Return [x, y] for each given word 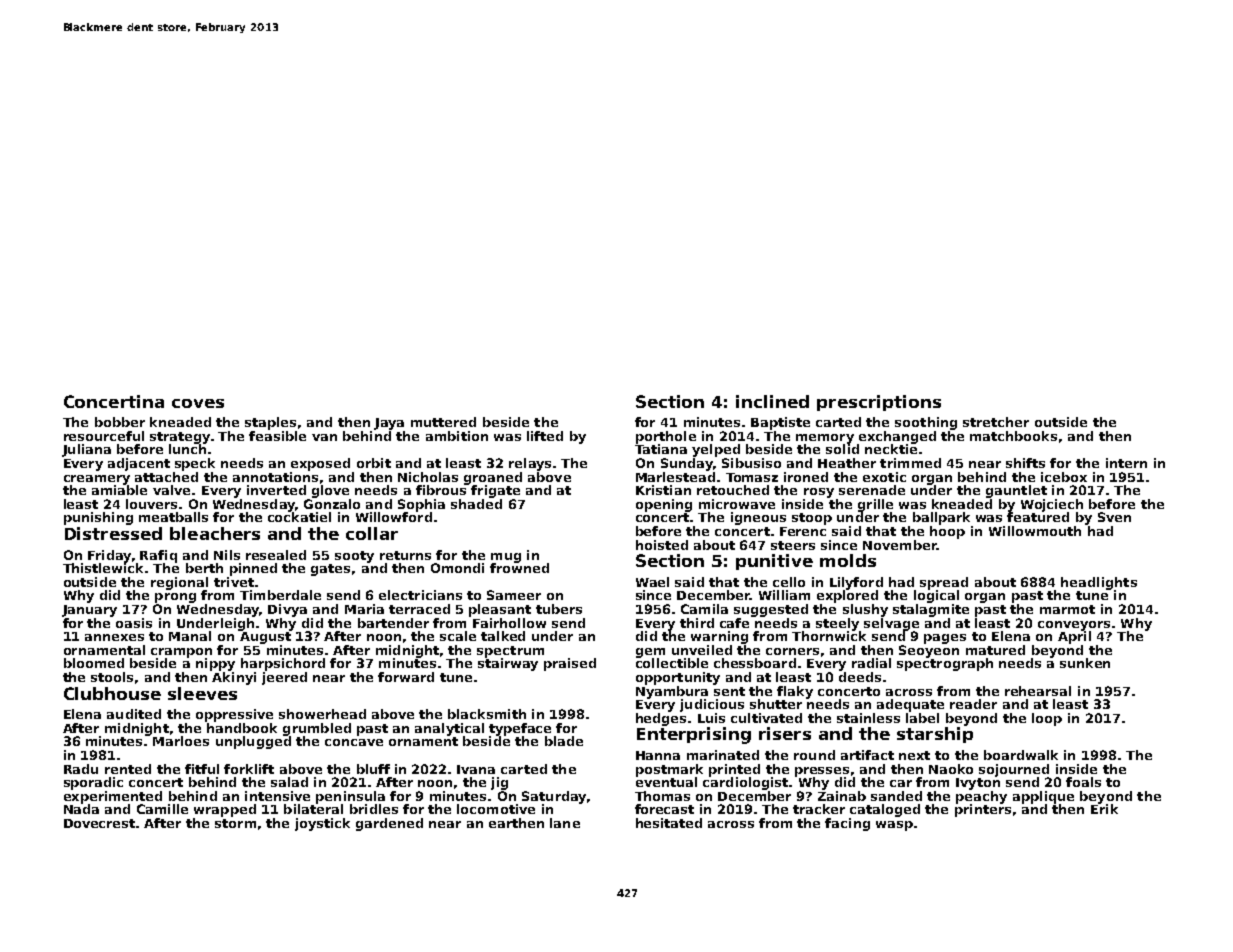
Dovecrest [99, 823]
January [89, 611]
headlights [1099, 583]
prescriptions [879, 403]
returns [405, 555]
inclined [772, 401]
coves [198, 403]
